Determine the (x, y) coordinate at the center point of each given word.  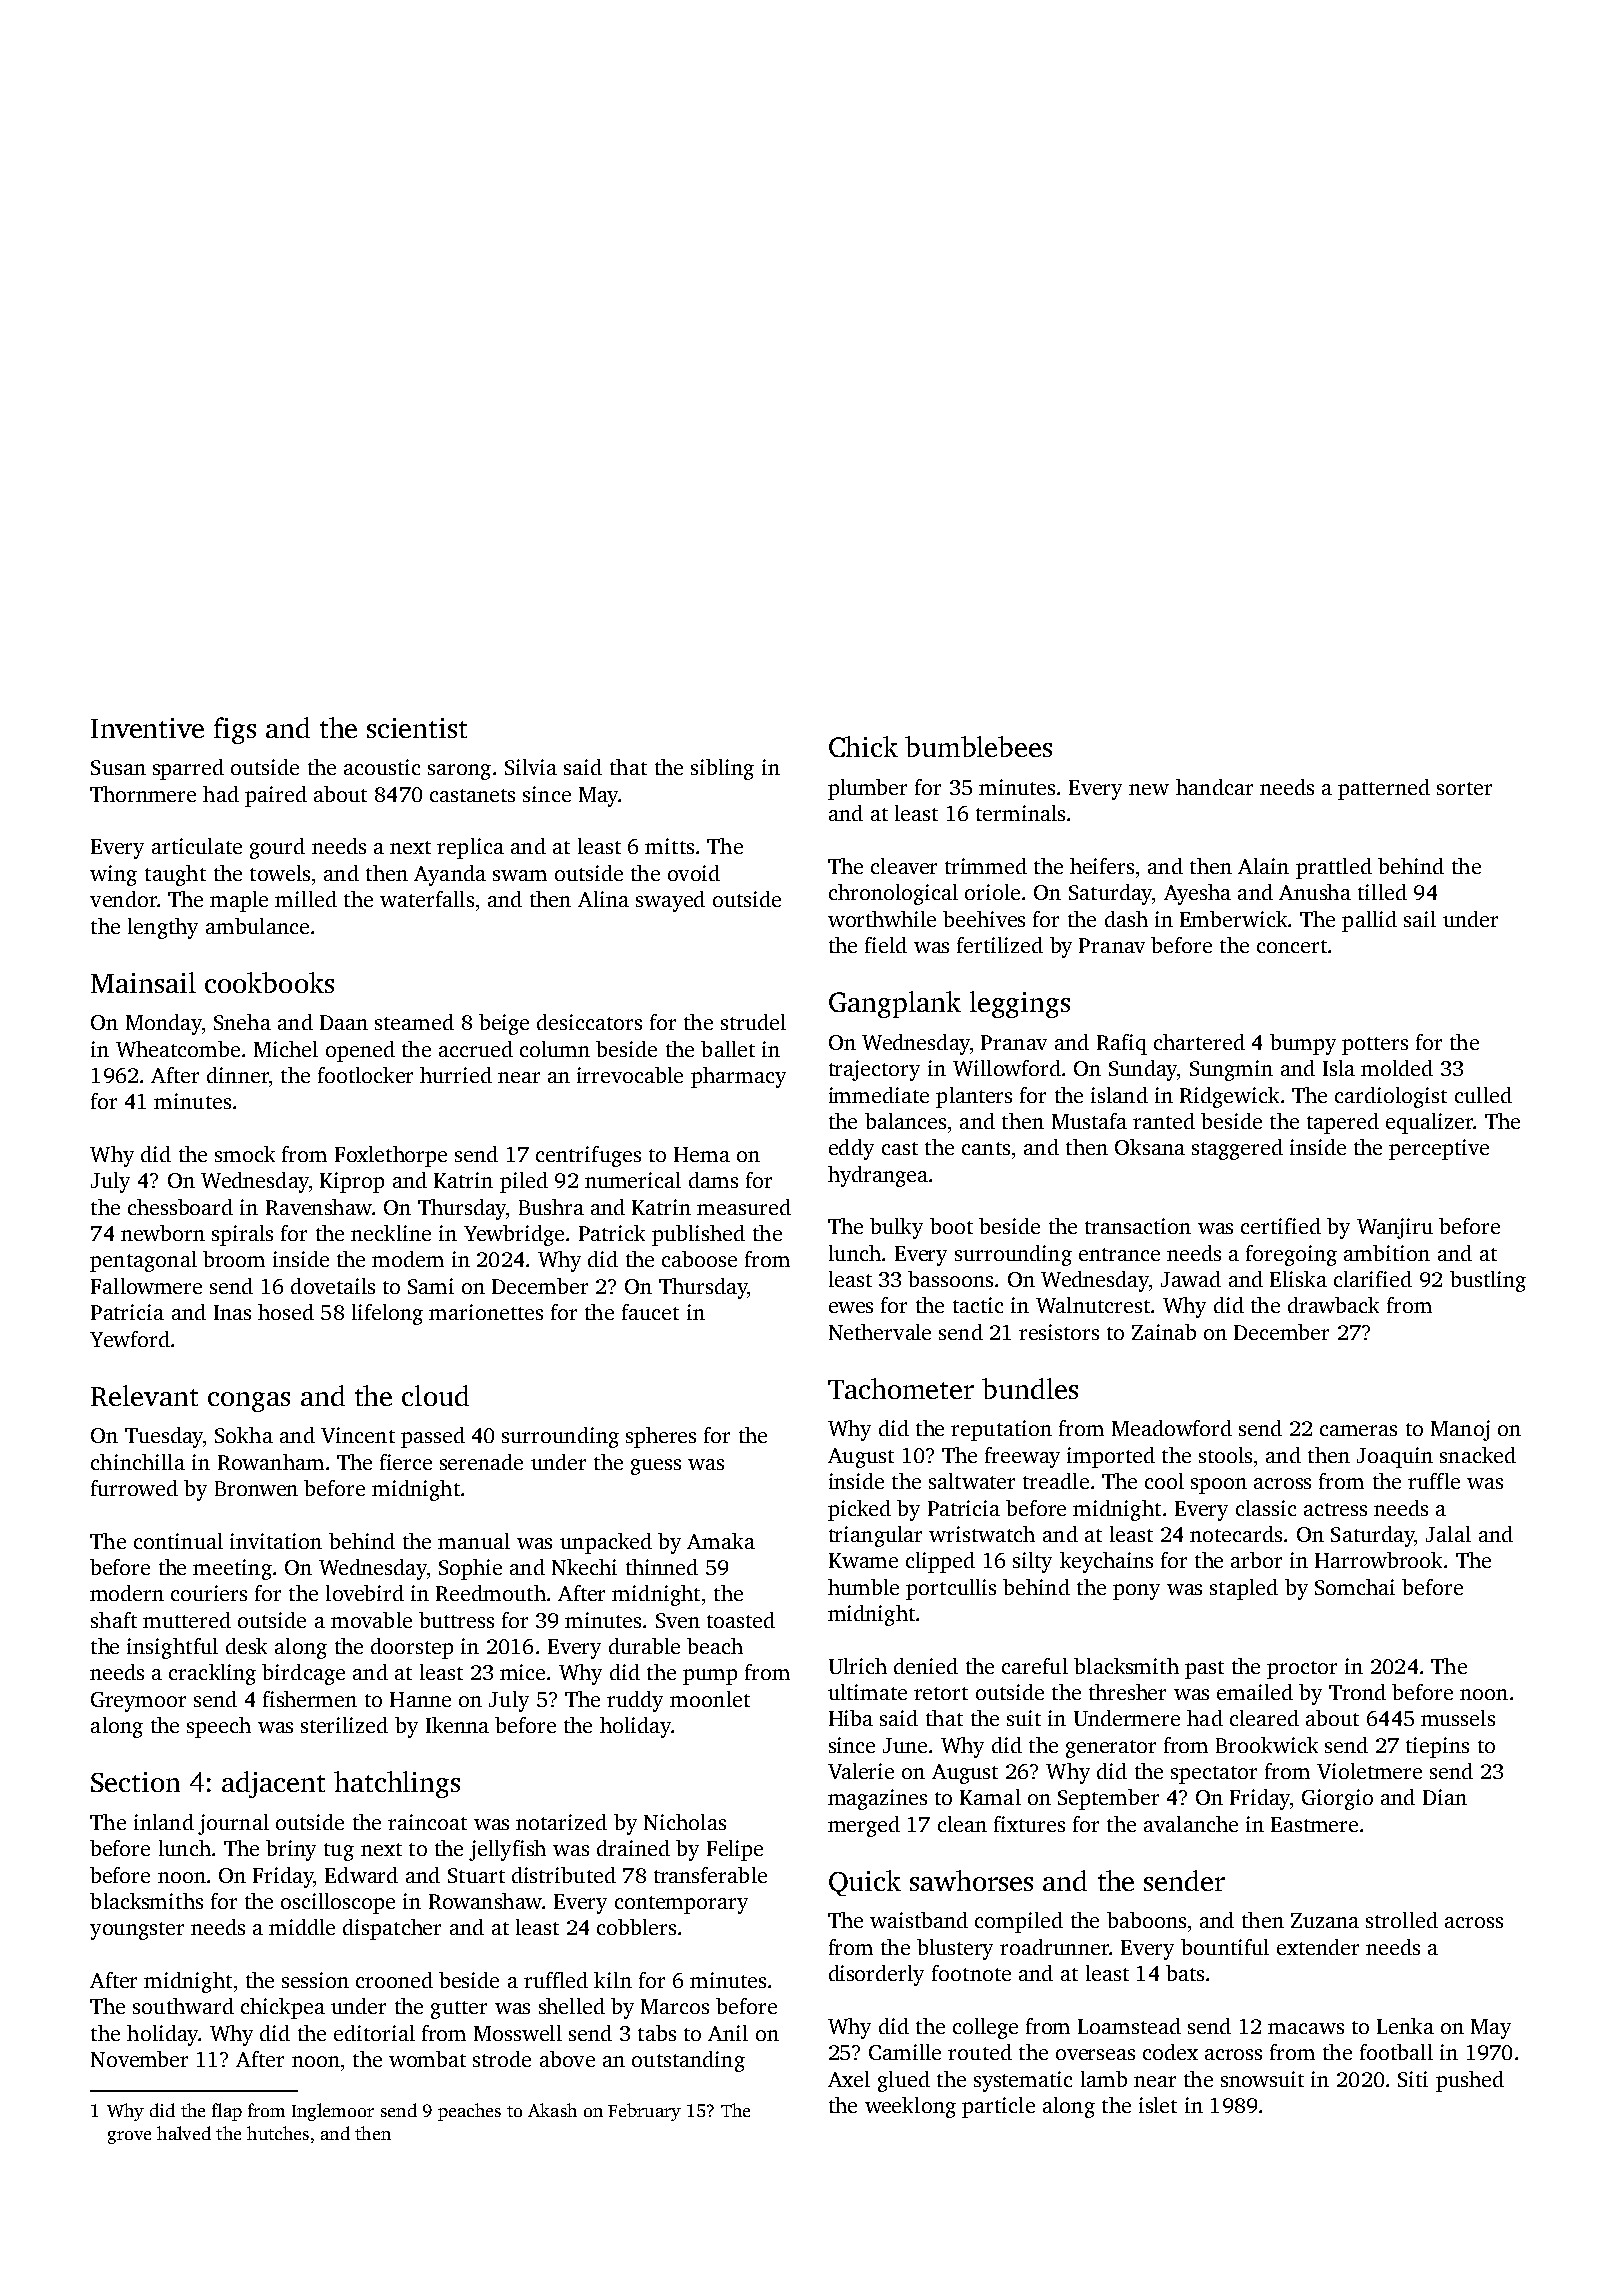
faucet (650, 1312)
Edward (361, 1875)
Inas (232, 1312)
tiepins (1437, 1747)
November (139, 2059)
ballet (728, 1049)
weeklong (910, 2107)
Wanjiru (1395, 1228)
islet (1158, 2105)
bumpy (1303, 1044)
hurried (456, 1075)
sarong (459, 772)
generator (1111, 1749)
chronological (893, 894)
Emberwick (1233, 919)
